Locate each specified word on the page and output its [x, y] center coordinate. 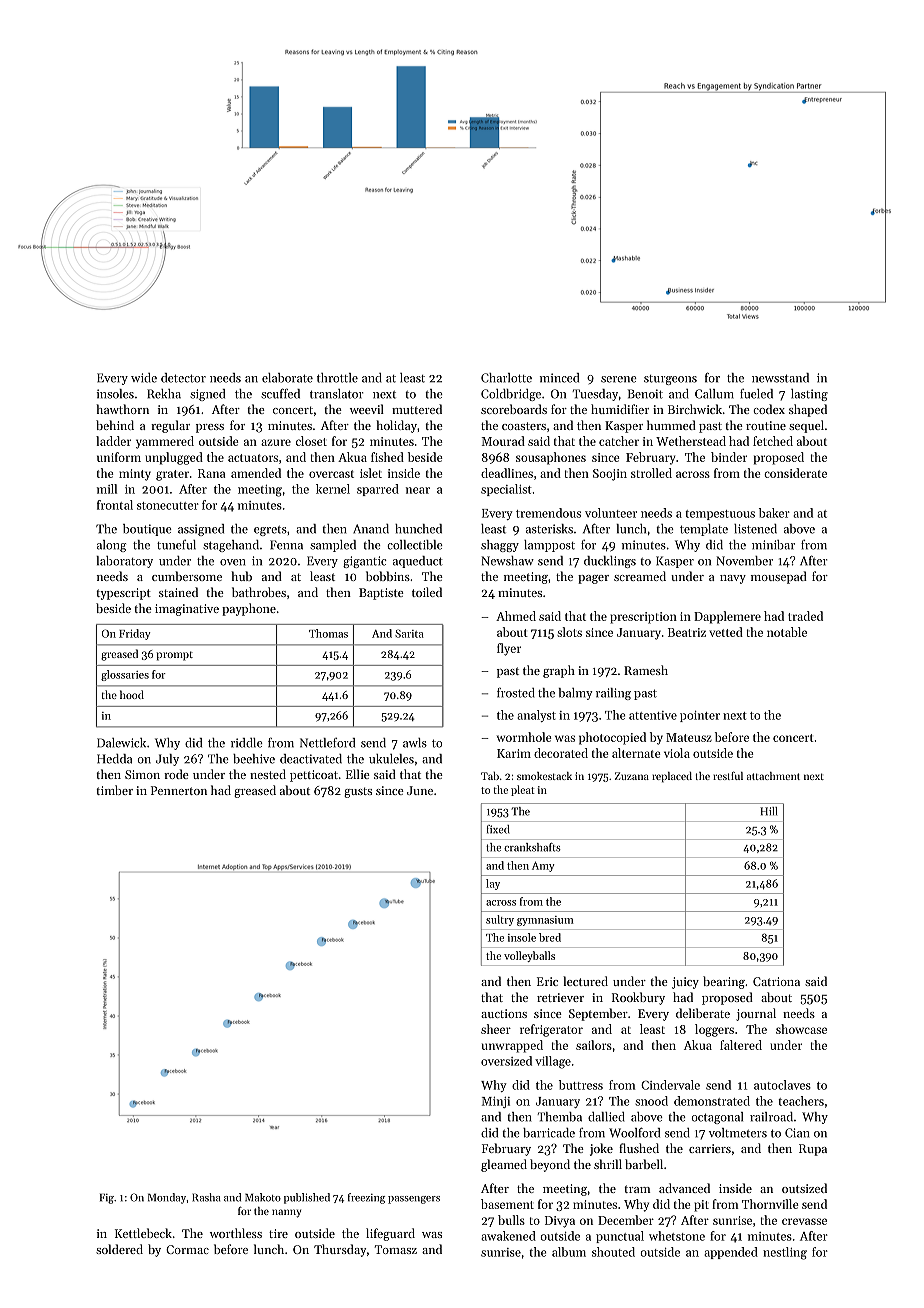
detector [183, 378]
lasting [809, 395]
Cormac [187, 1249]
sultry [500, 920]
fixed [498, 829]
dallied [606, 1117]
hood [132, 694]
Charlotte [506, 378]
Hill [768, 811]
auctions [504, 1013]
